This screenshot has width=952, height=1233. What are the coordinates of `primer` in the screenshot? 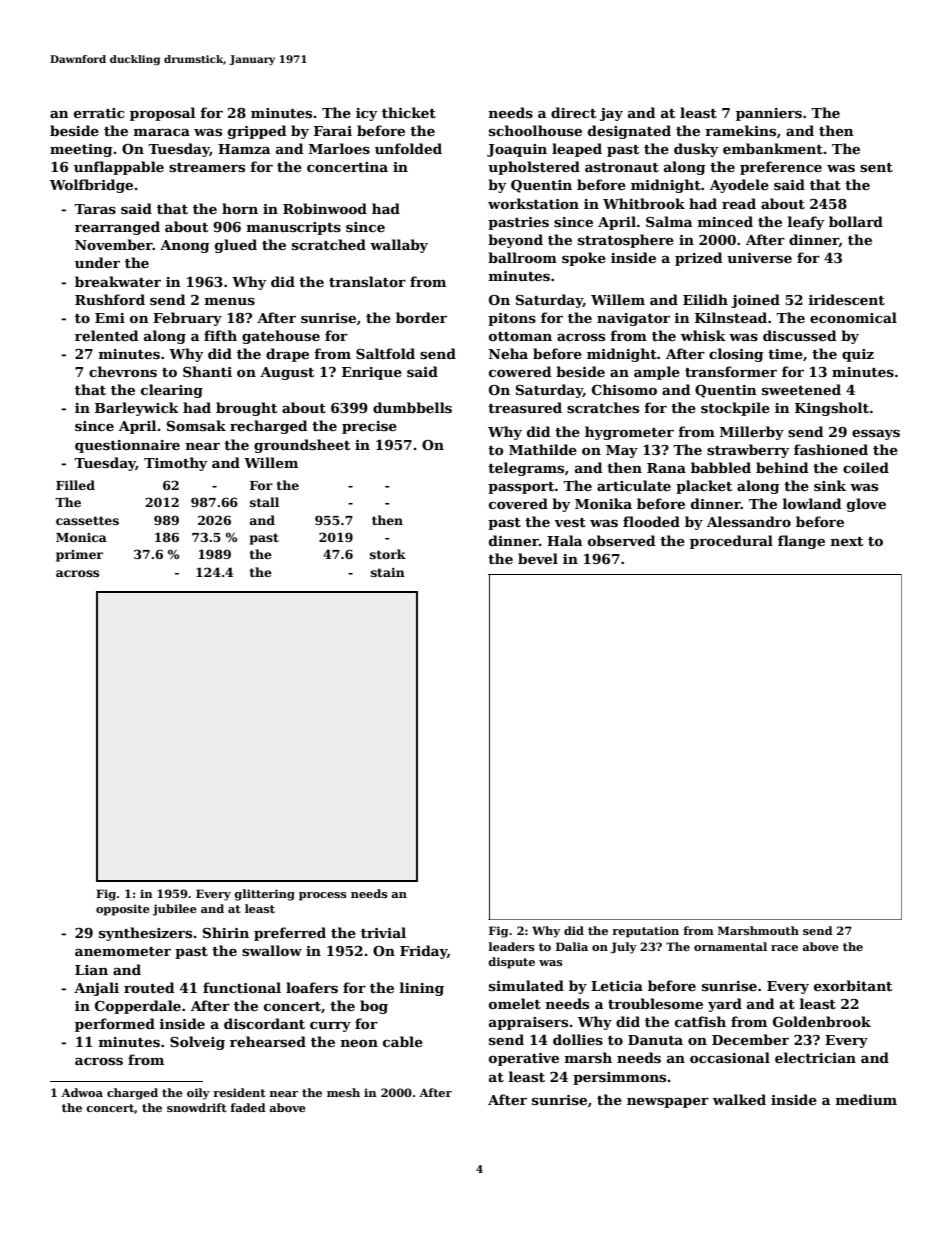 It's located at (79, 556).
